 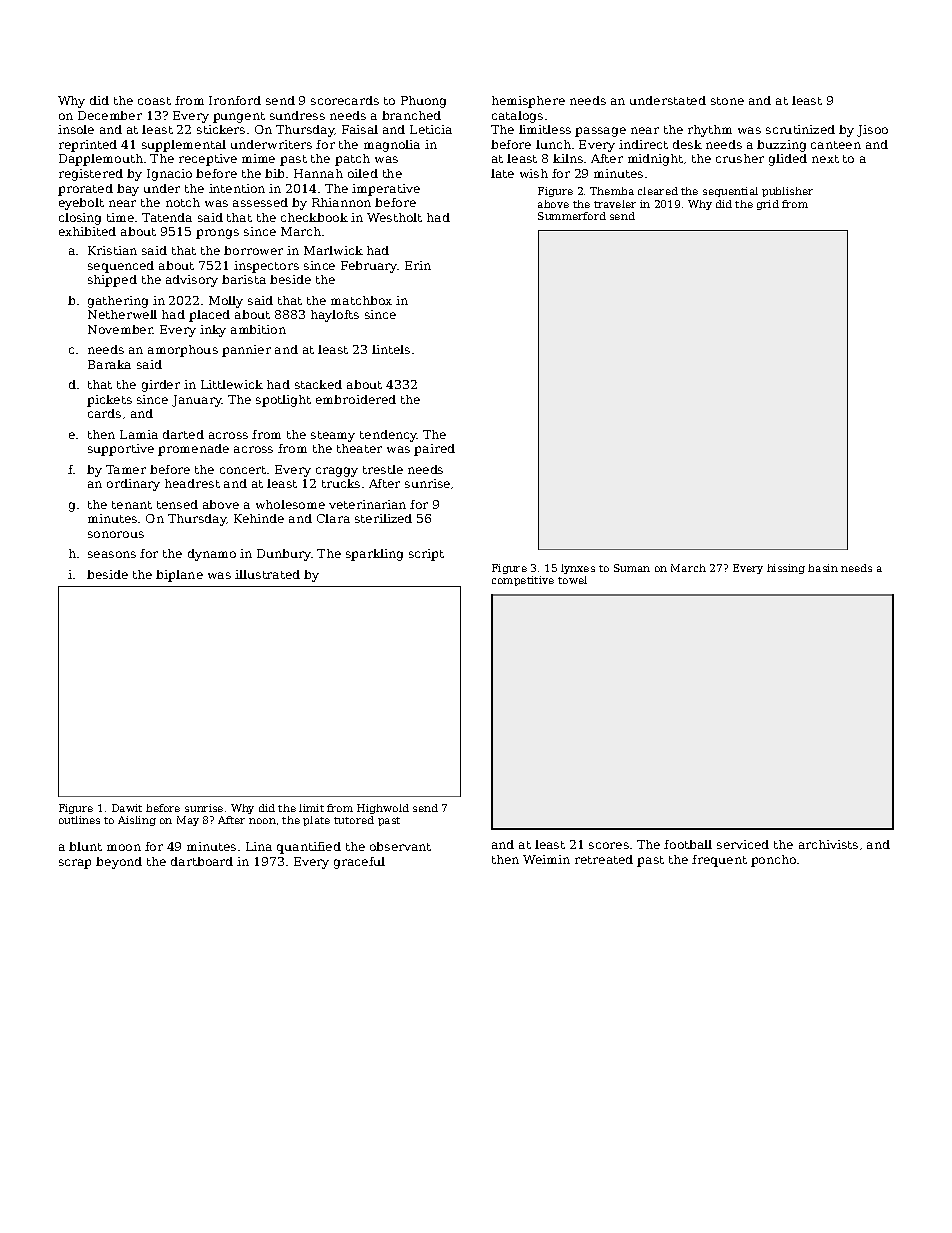 I want to click on pannier, so click(x=246, y=351).
